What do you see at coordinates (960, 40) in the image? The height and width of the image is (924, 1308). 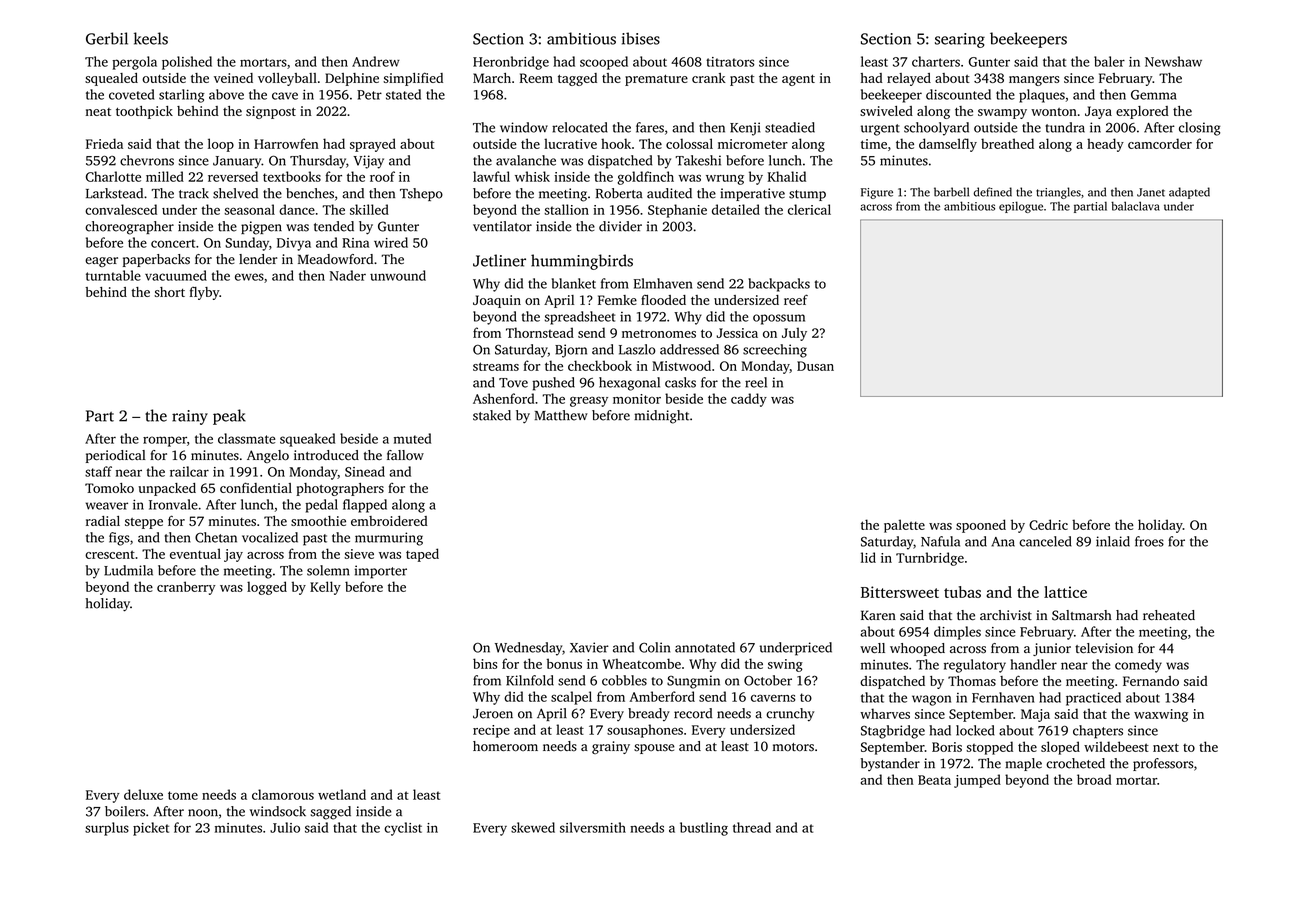 I see `searing` at bounding box center [960, 40].
